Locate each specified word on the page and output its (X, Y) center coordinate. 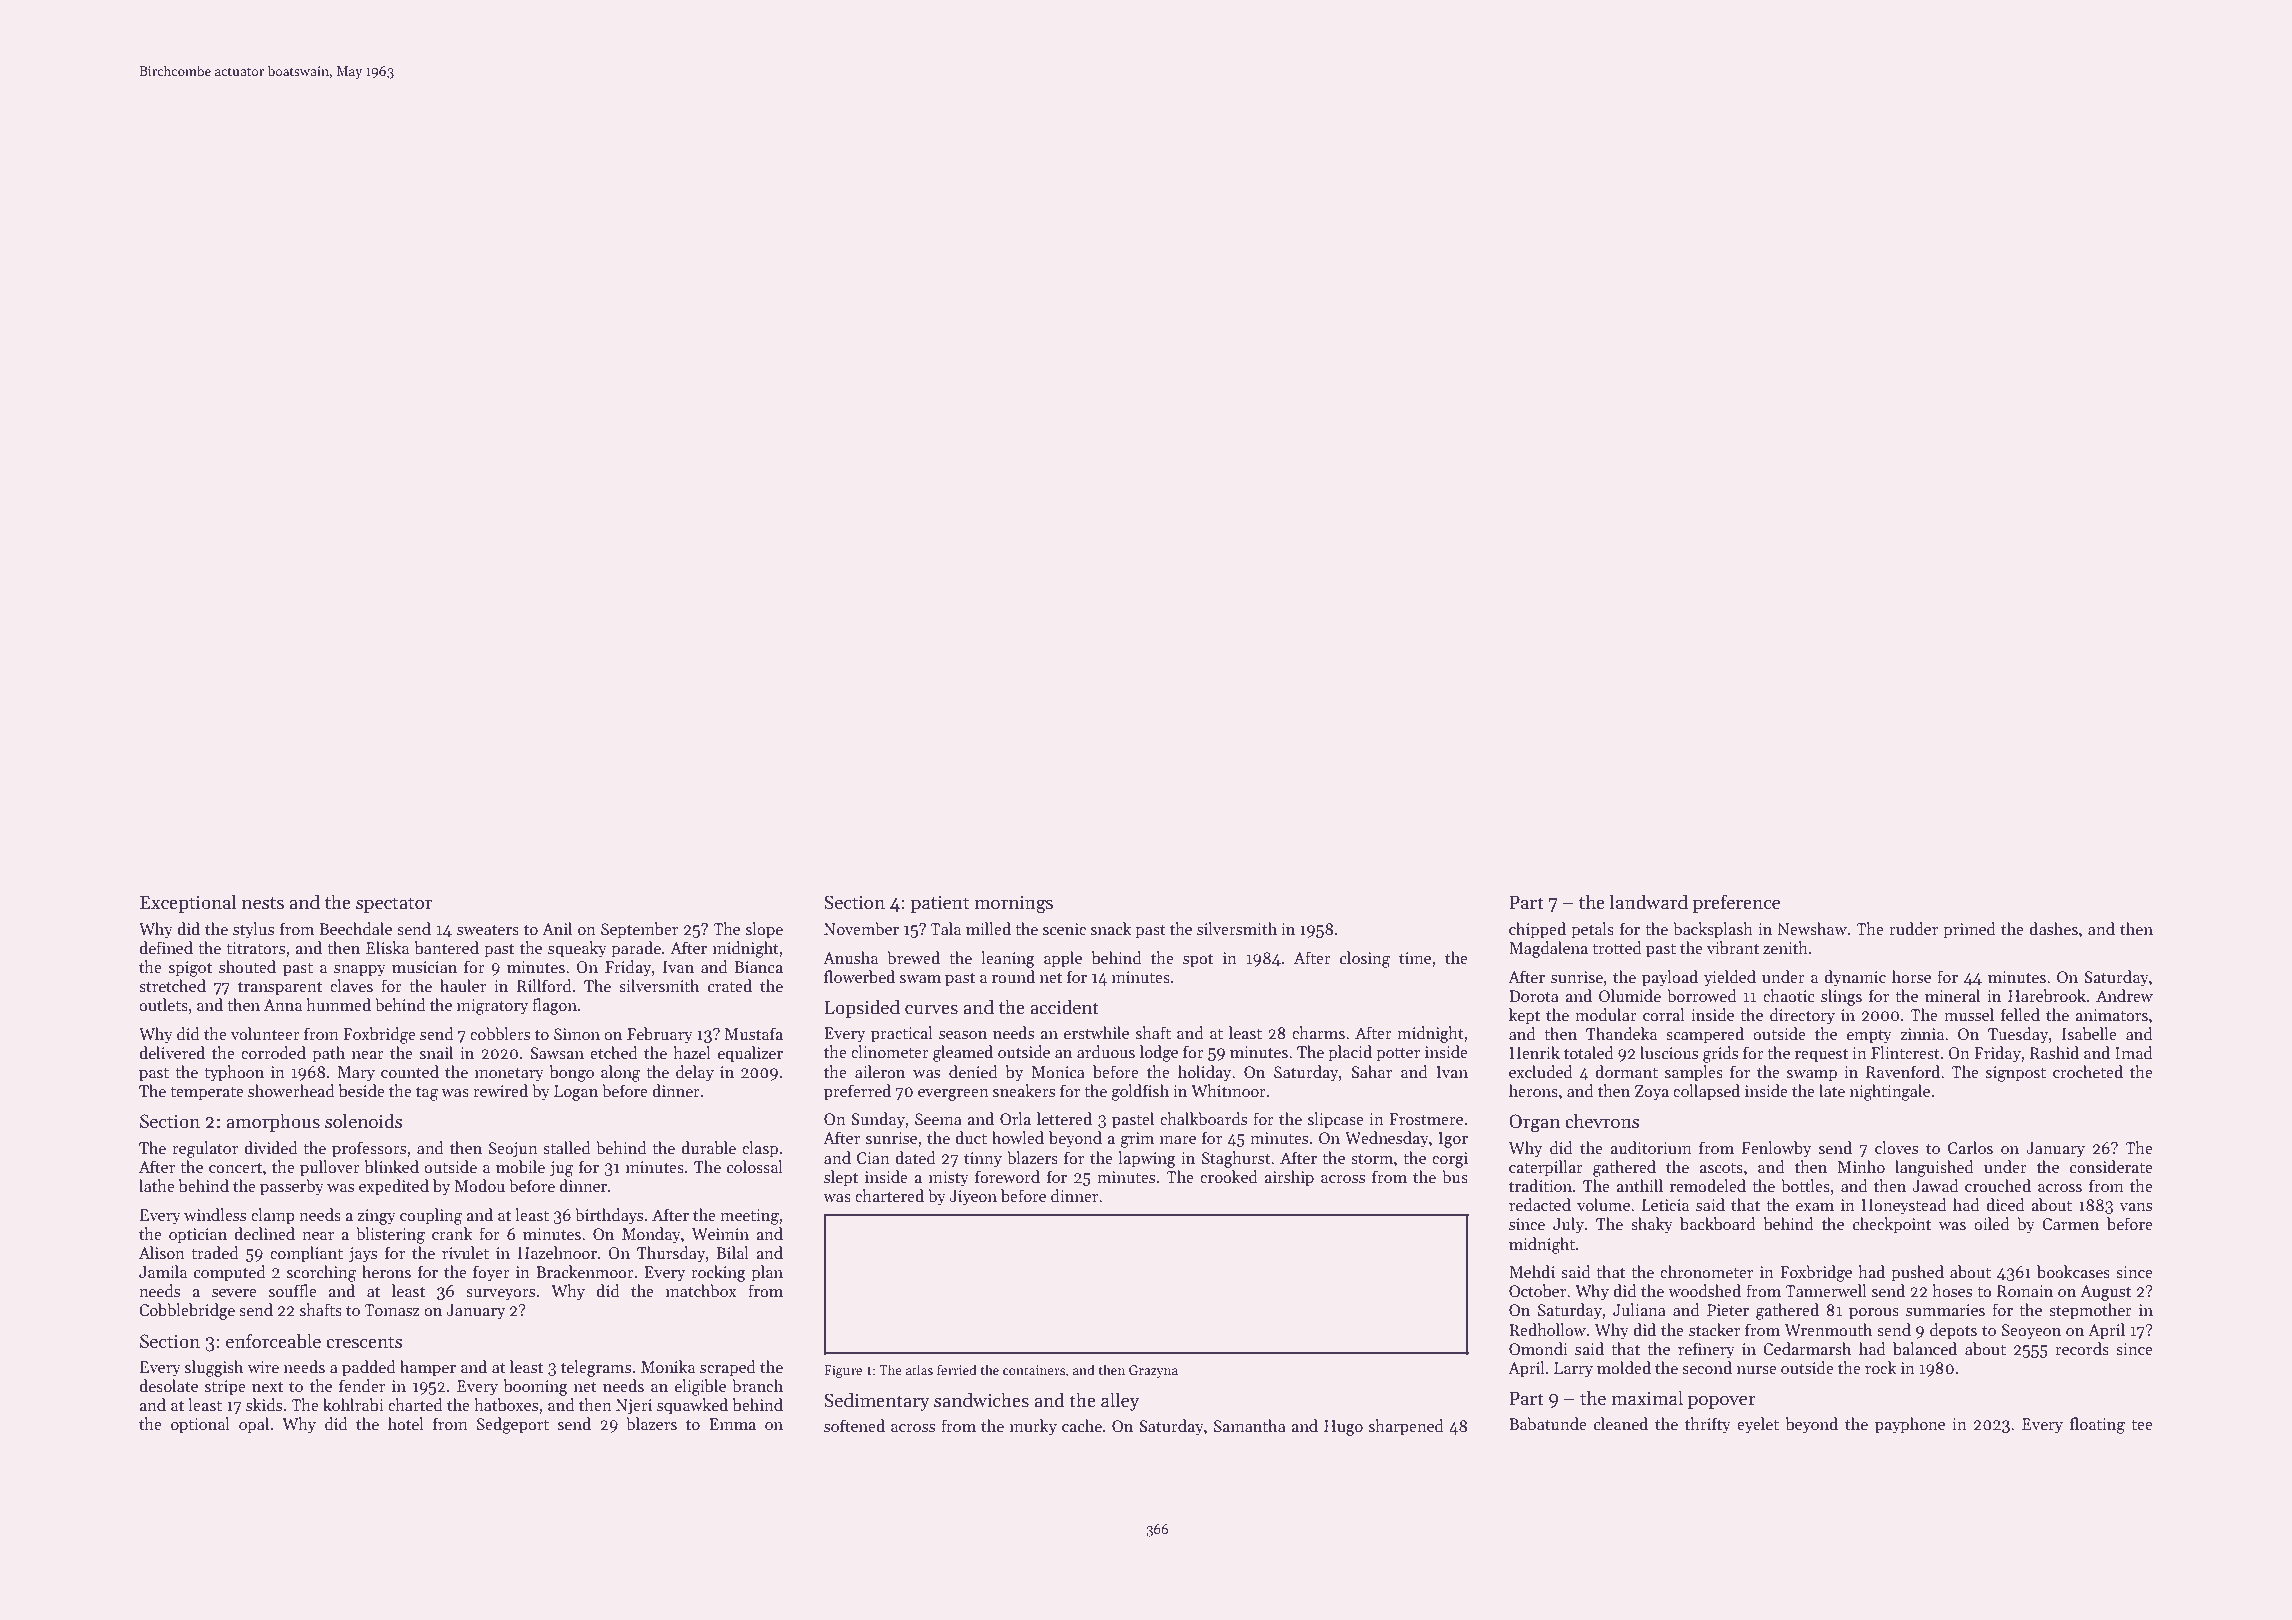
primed (1969, 930)
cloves (1896, 1147)
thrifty (1708, 1425)
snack (1111, 929)
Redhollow (1547, 1329)
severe (234, 1293)
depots (1953, 1331)
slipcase (1336, 1120)
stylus (253, 930)
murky (1033, 1427)
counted (410, 1071)
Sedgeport (513, 1425)
